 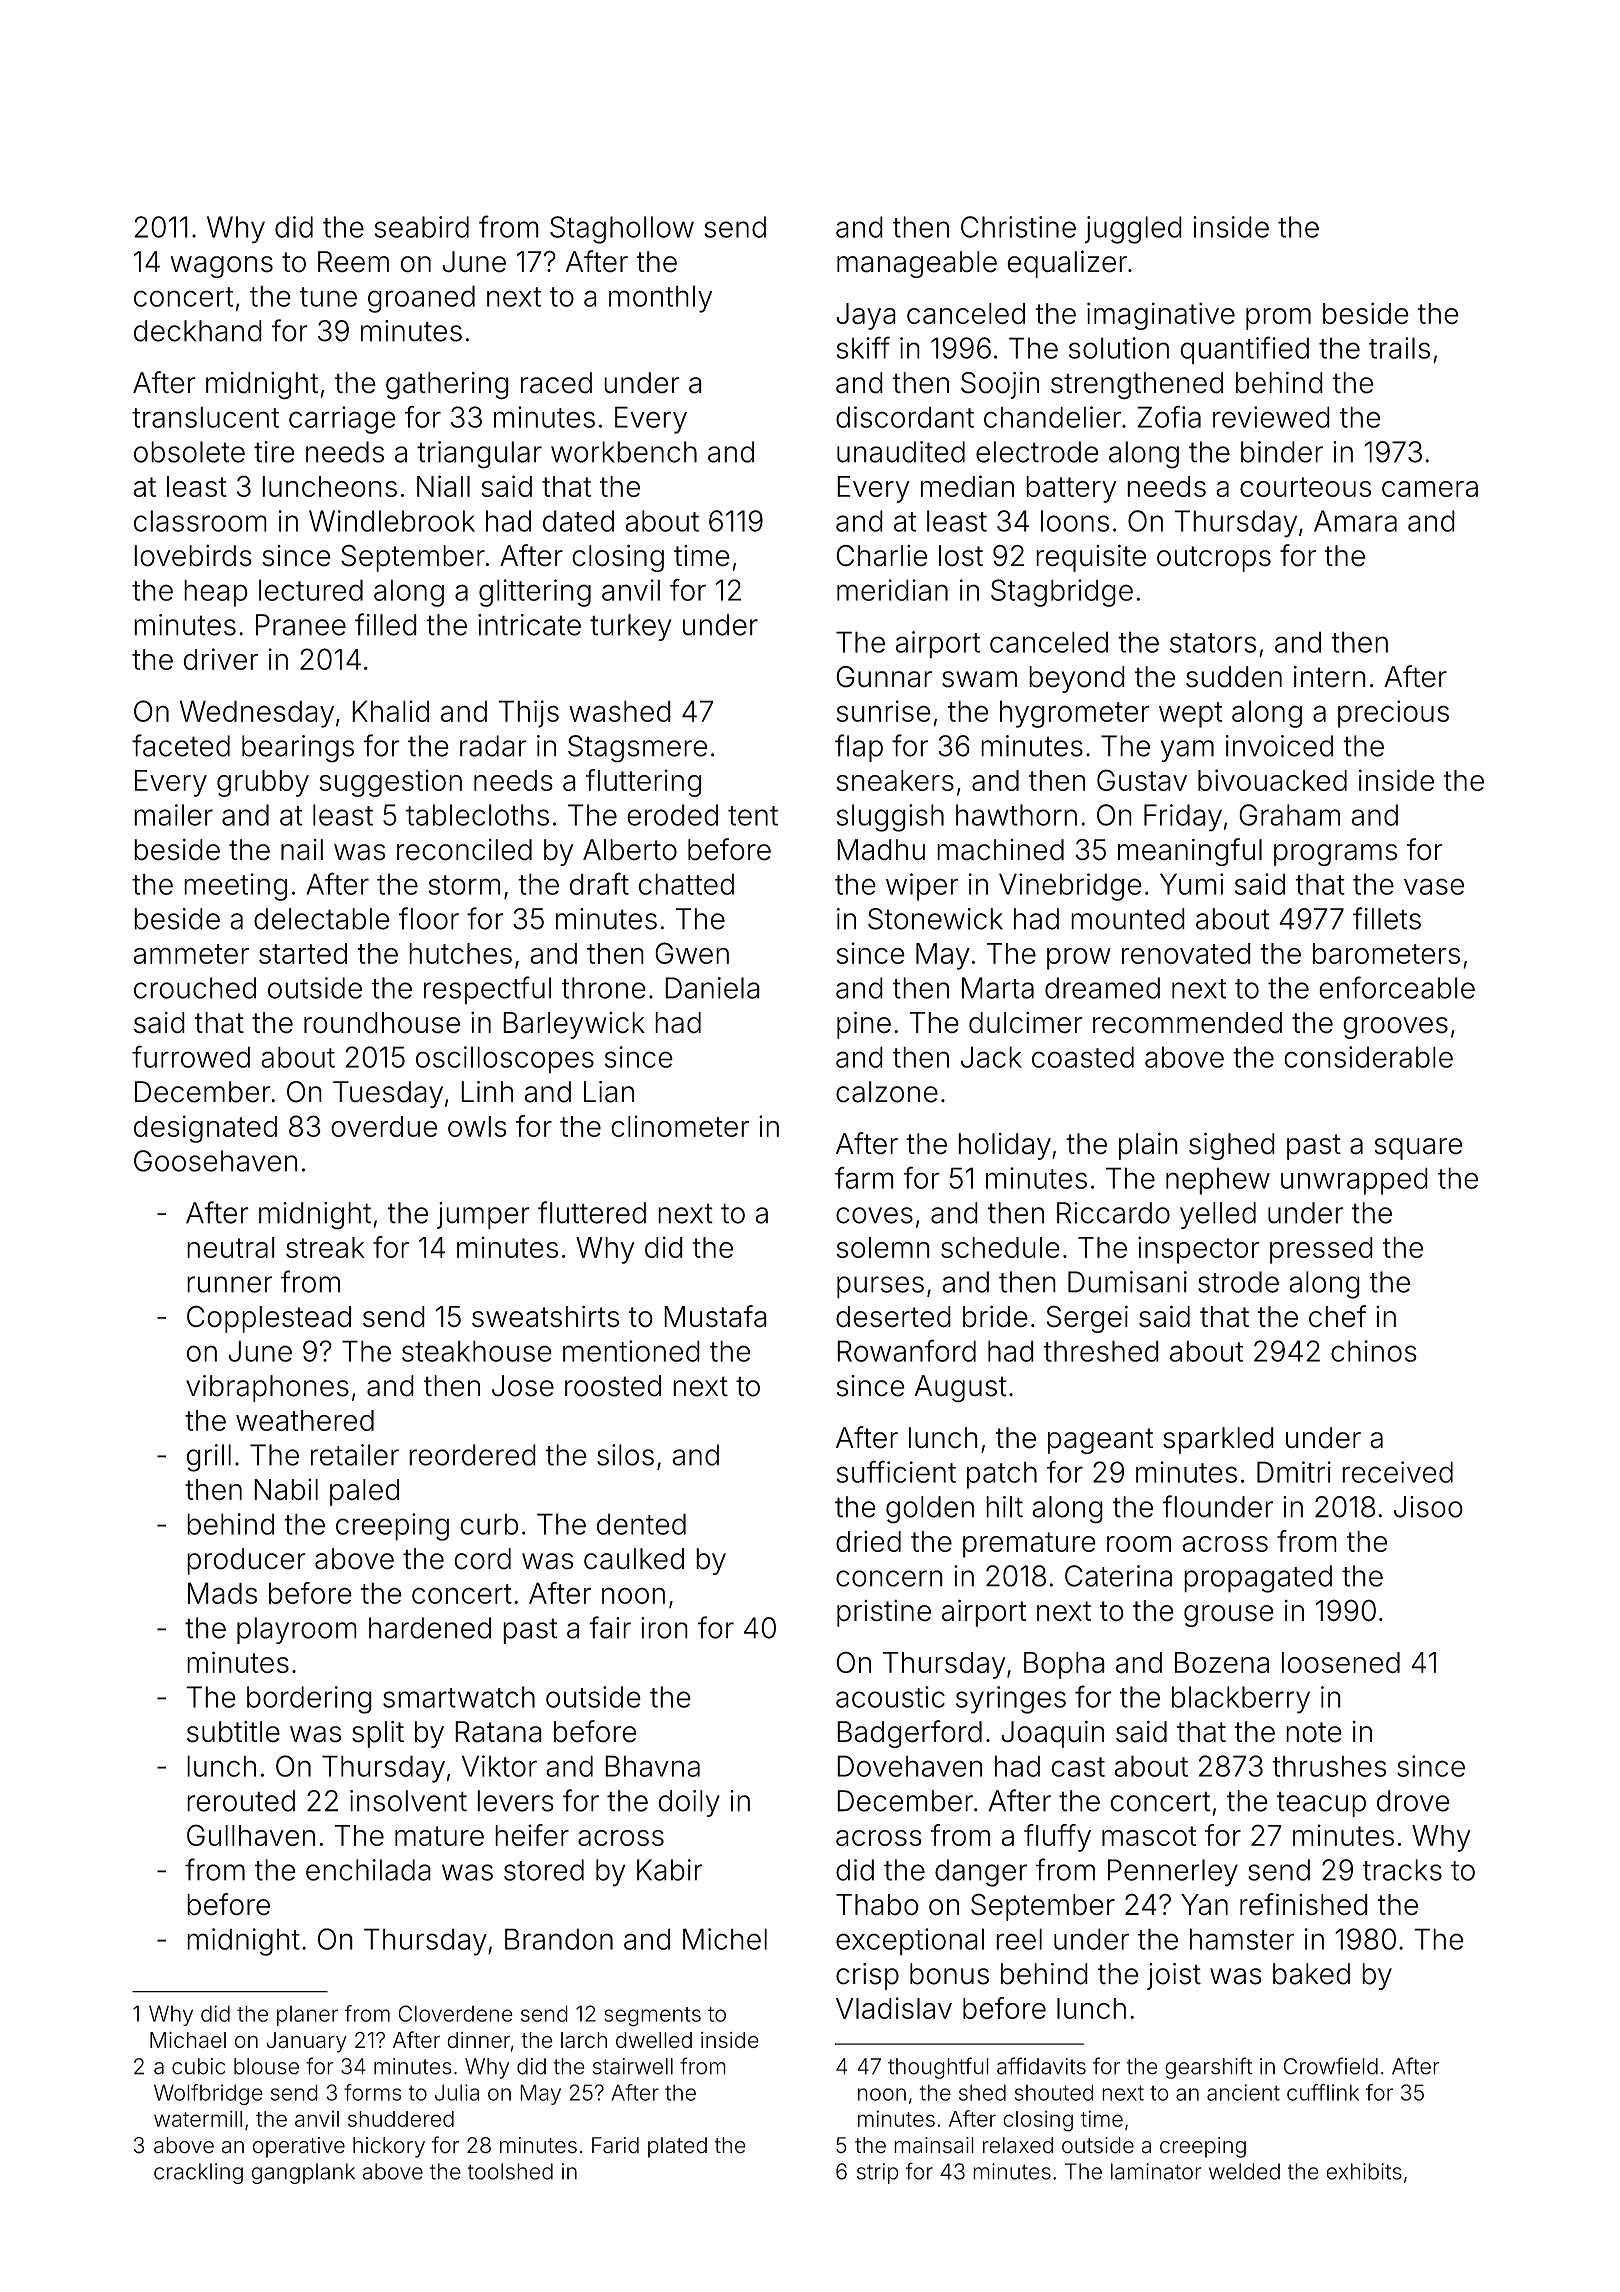 What do you see at coordinates (1331, 2066) in the document?
I see `Crowfield` at bounding box center [1331, 2066].
